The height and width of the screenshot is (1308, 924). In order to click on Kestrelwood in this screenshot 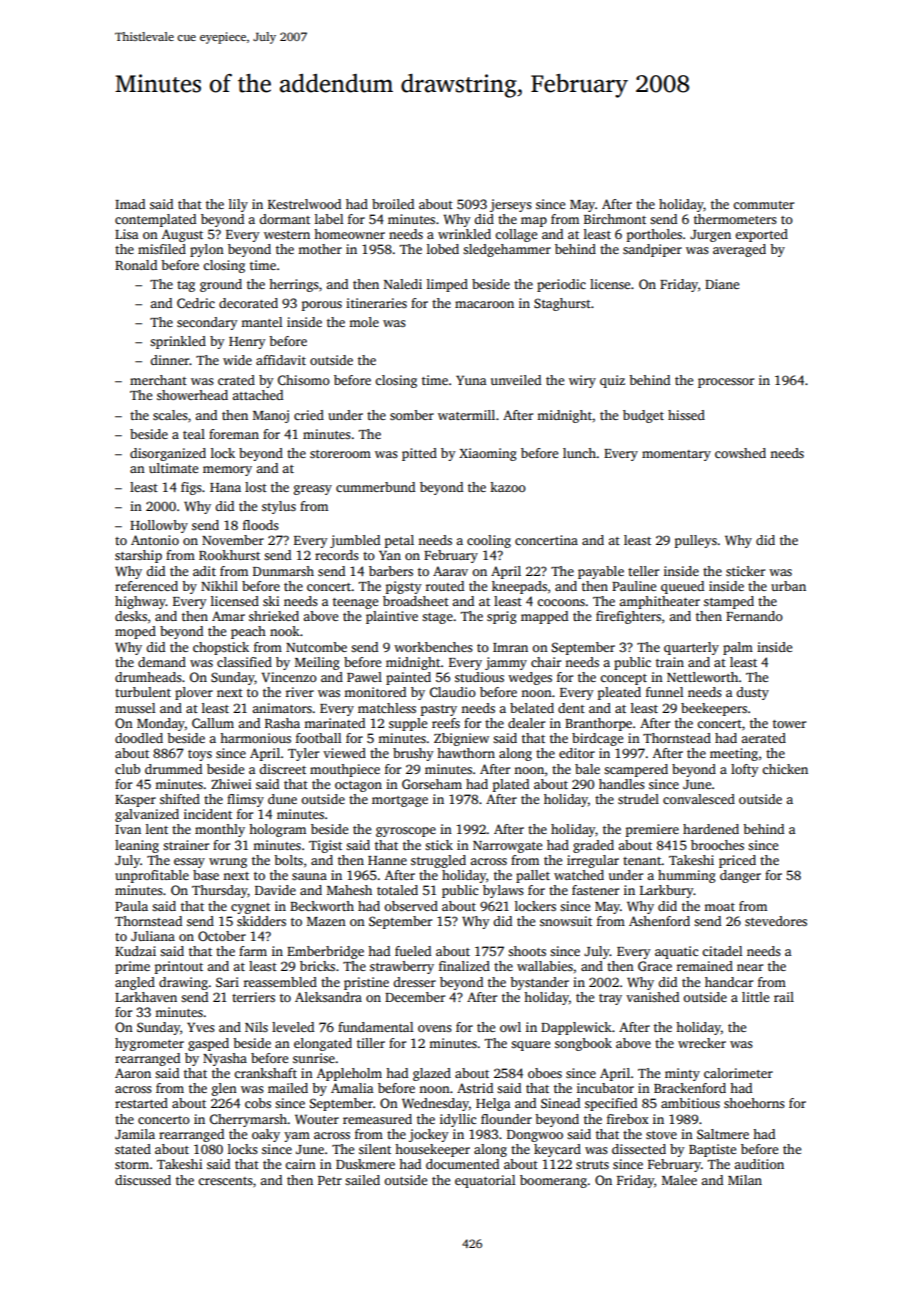, I will do `click(304, 204)`.
